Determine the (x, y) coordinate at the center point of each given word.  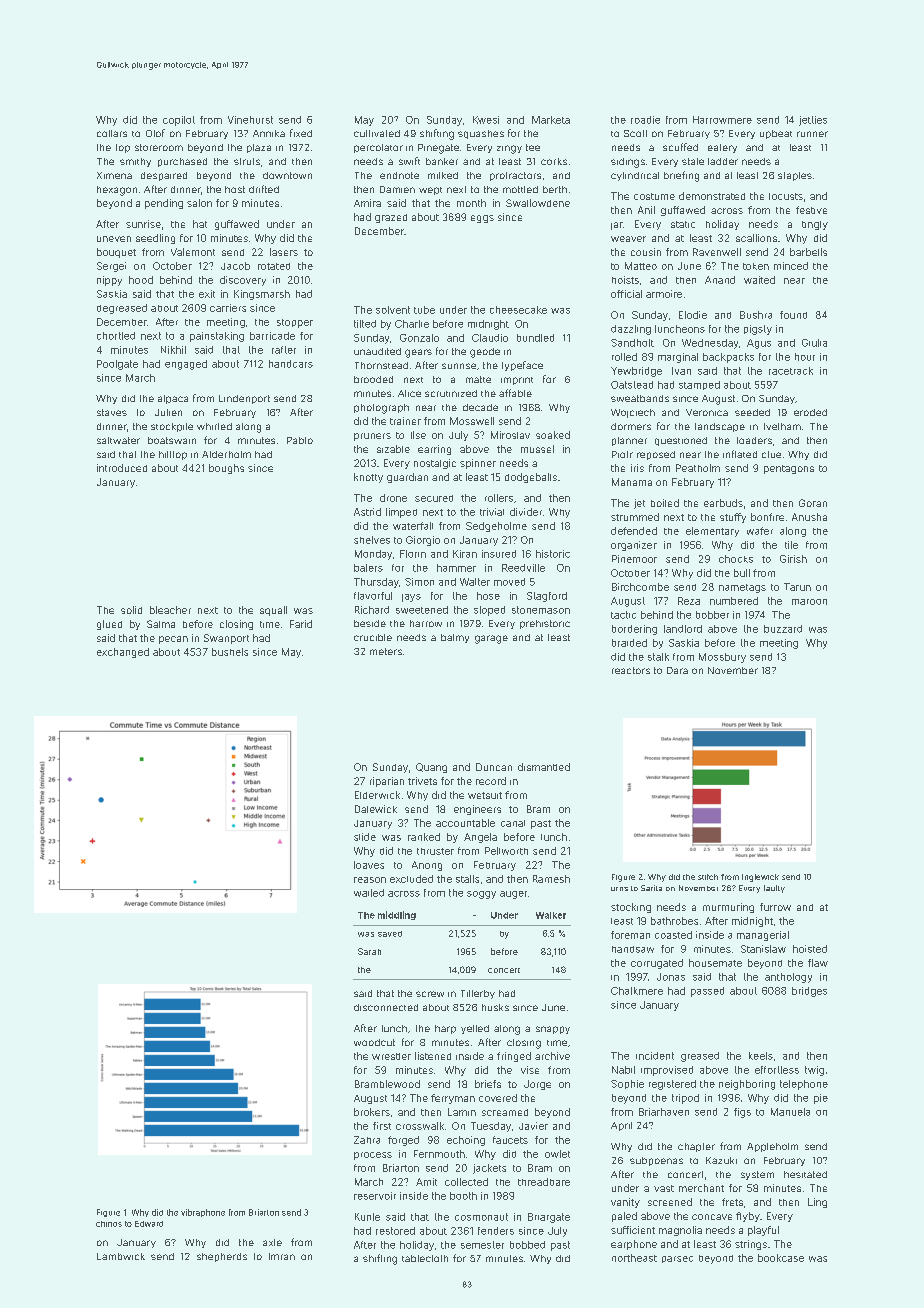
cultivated (377, 133)
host (235, 189)
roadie (645, 120)
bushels (230, 652)
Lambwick (121, 1256)
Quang (431, 768)
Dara (677, 670)
